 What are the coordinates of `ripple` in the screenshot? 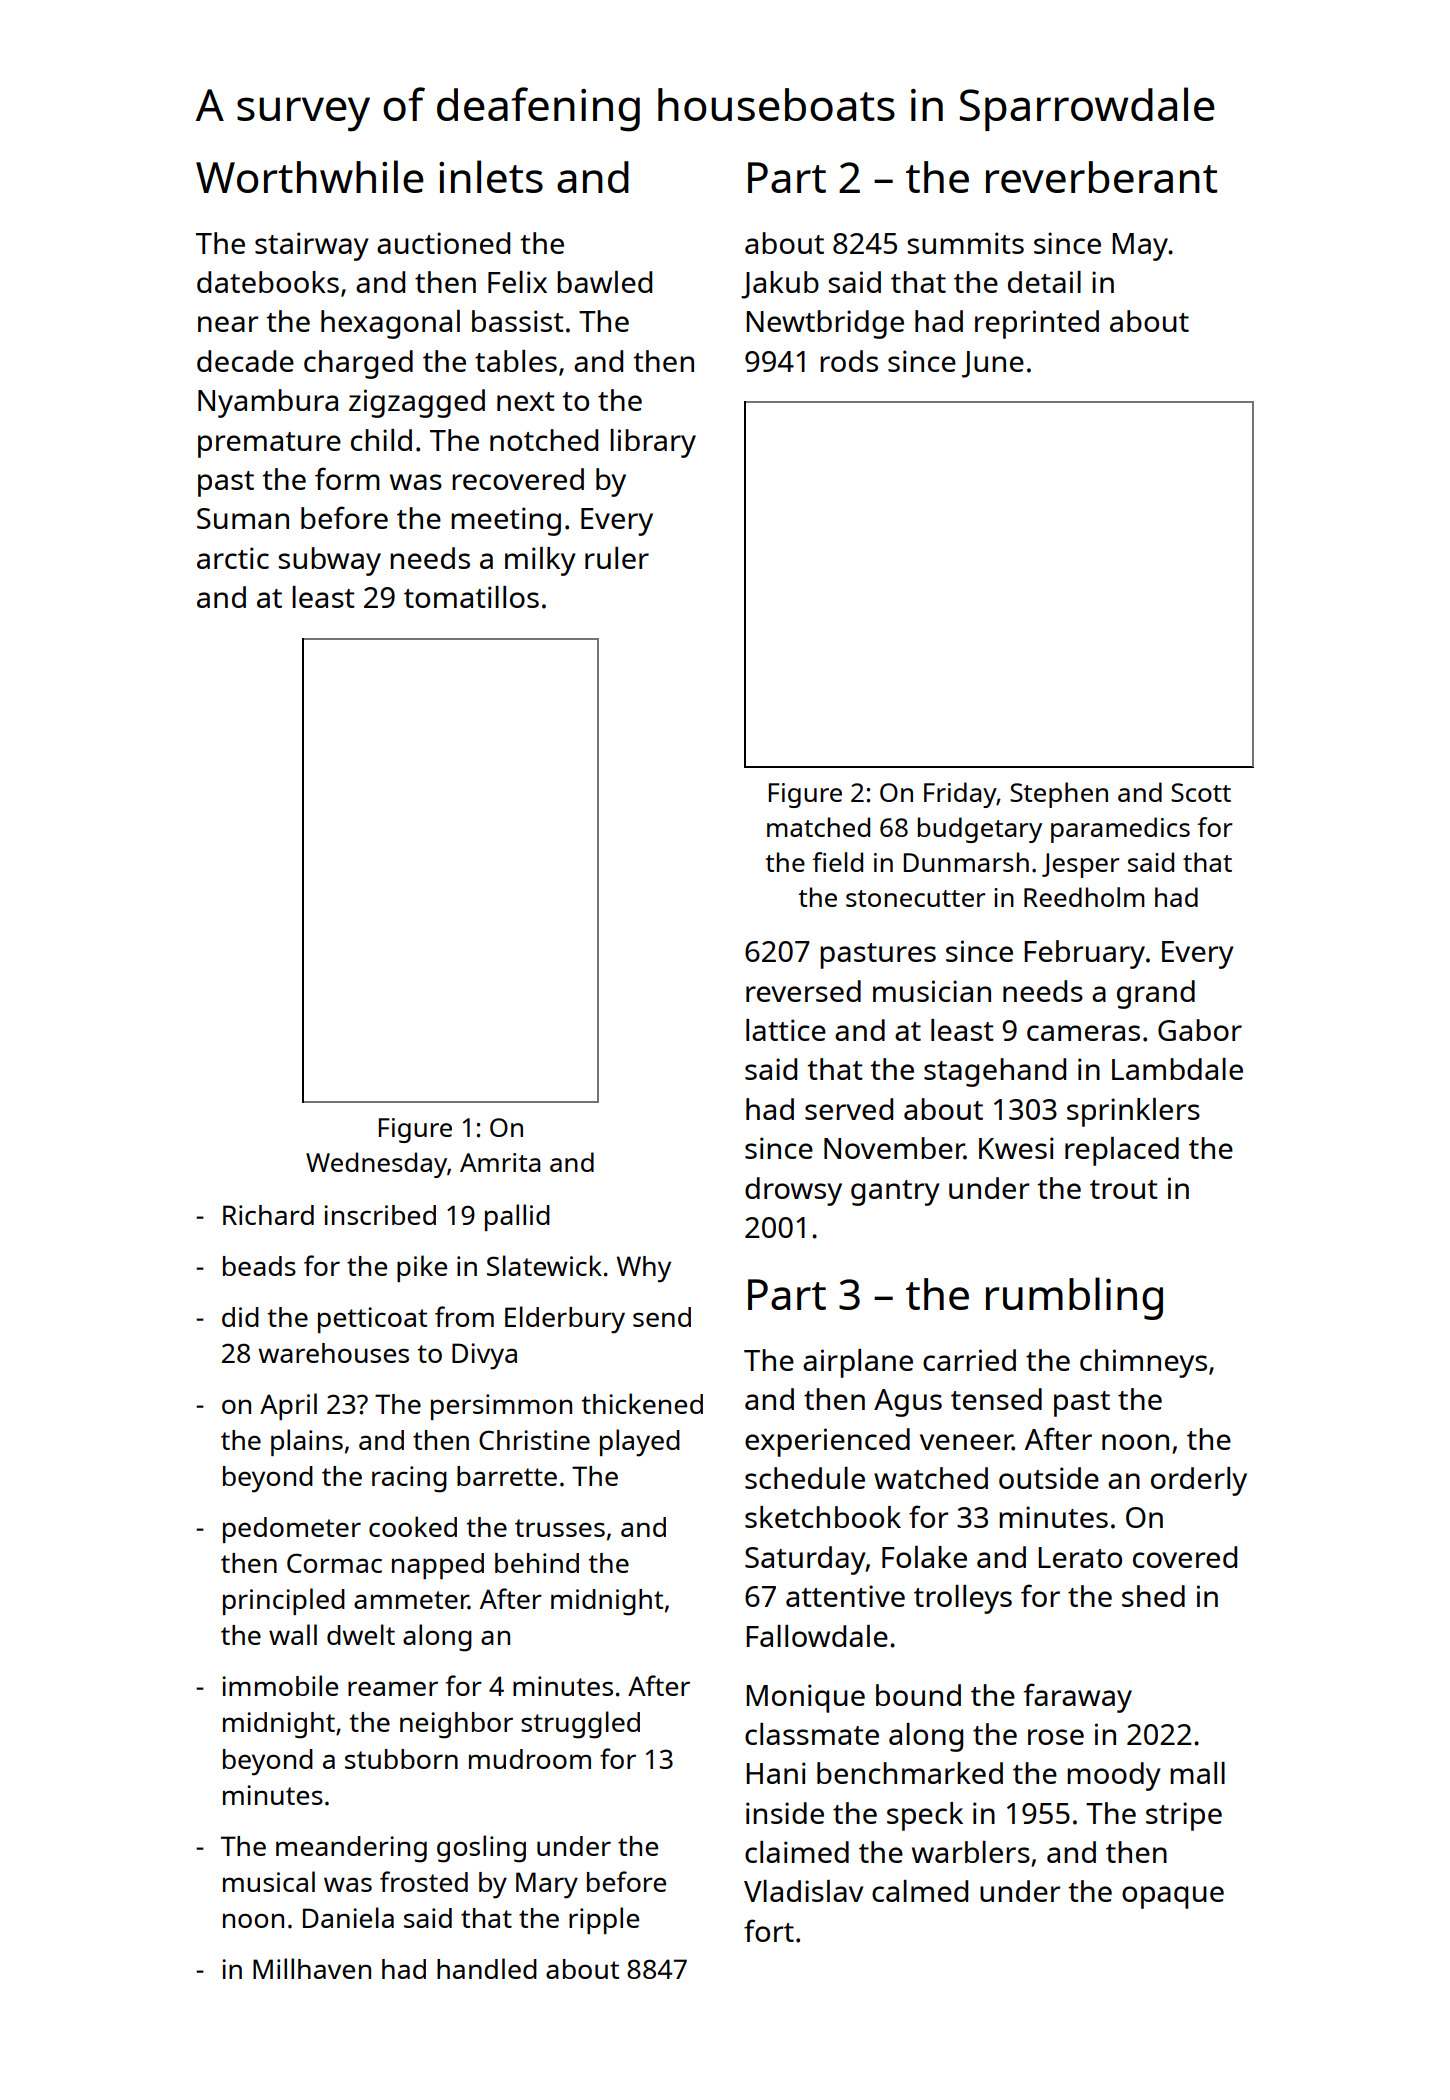 It's located at (604, 1920).
